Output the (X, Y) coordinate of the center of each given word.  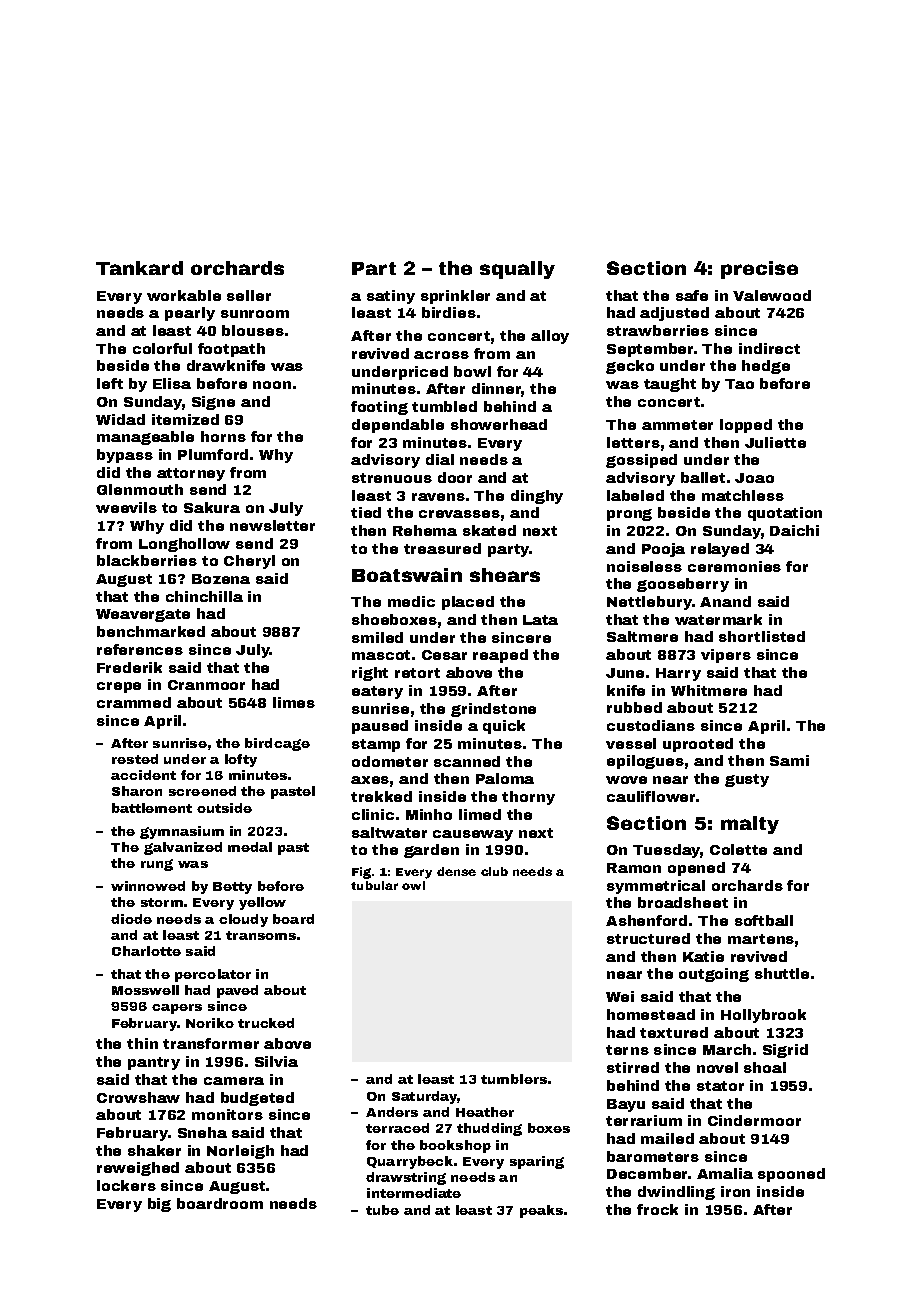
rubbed (634, 707)
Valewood (772, 295)
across (441, 355)
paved (237, 991)
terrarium (644, 1120)
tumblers (514, 1079)
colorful (162, 348)
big (159, 1205)
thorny (528, 798)
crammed (134, 702)
